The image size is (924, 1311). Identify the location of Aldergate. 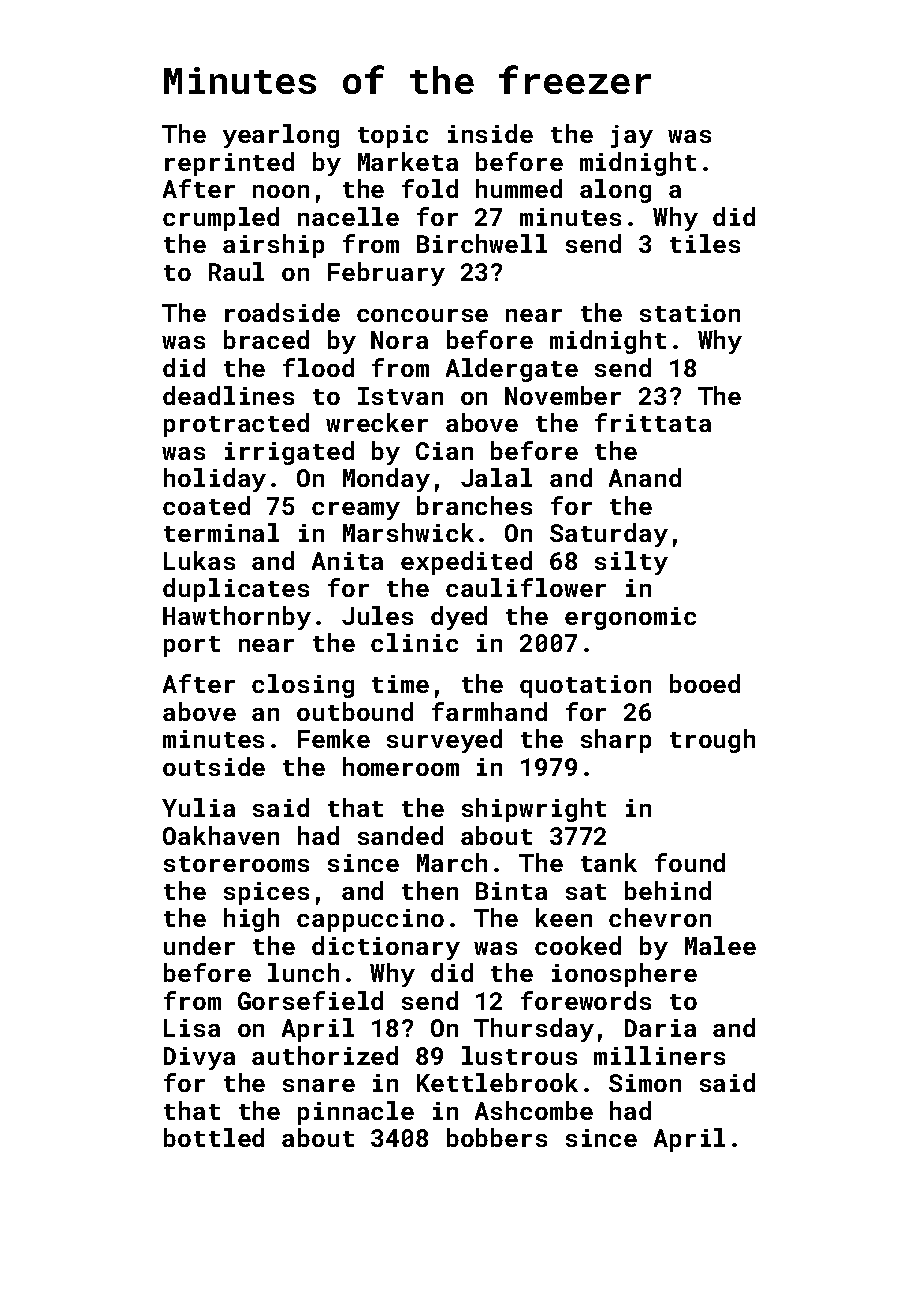
(512, 370).
